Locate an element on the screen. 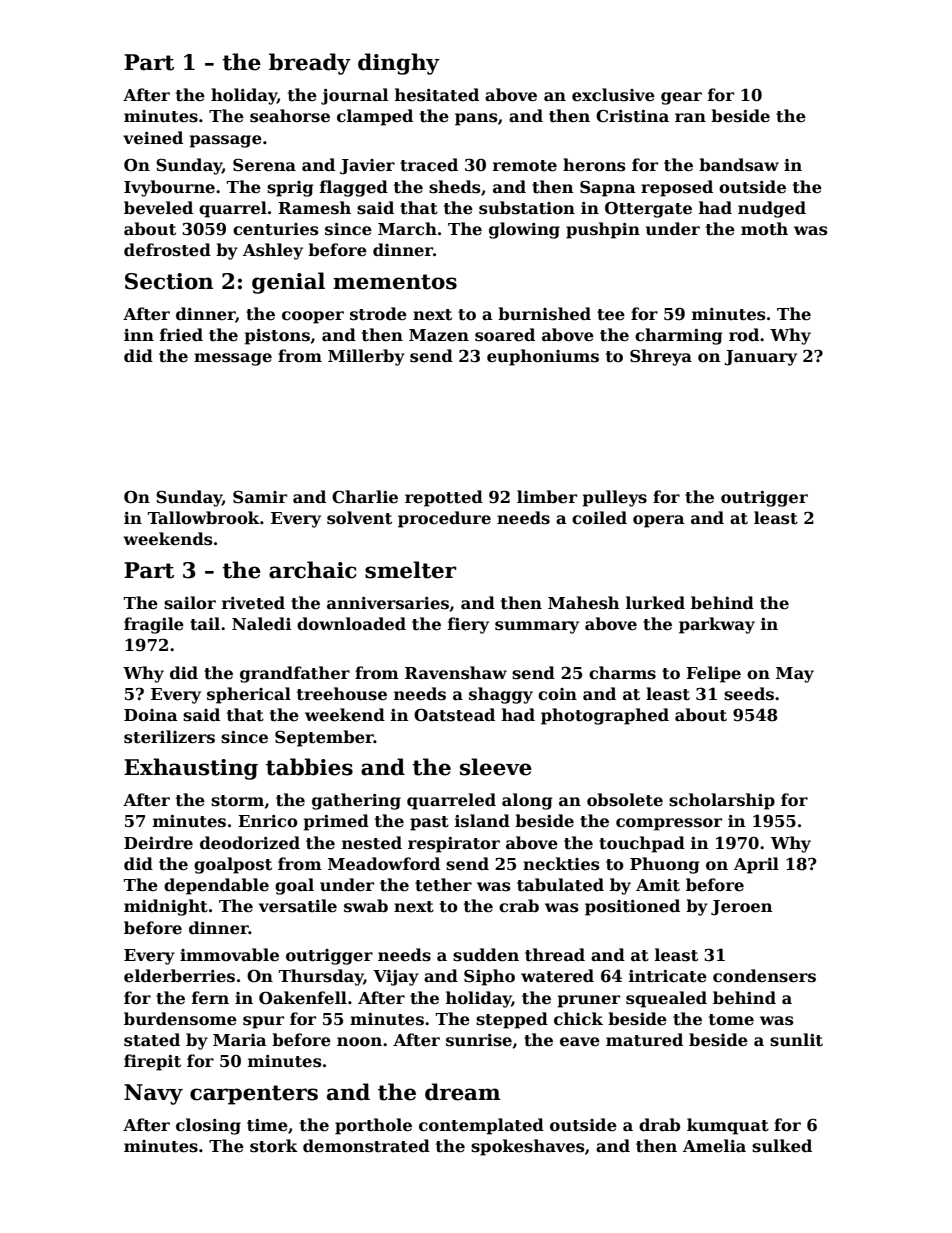 Image resolution: width=952 pixels, height=1233 pixels. sterilizers is located at coordinates (169, 737).
